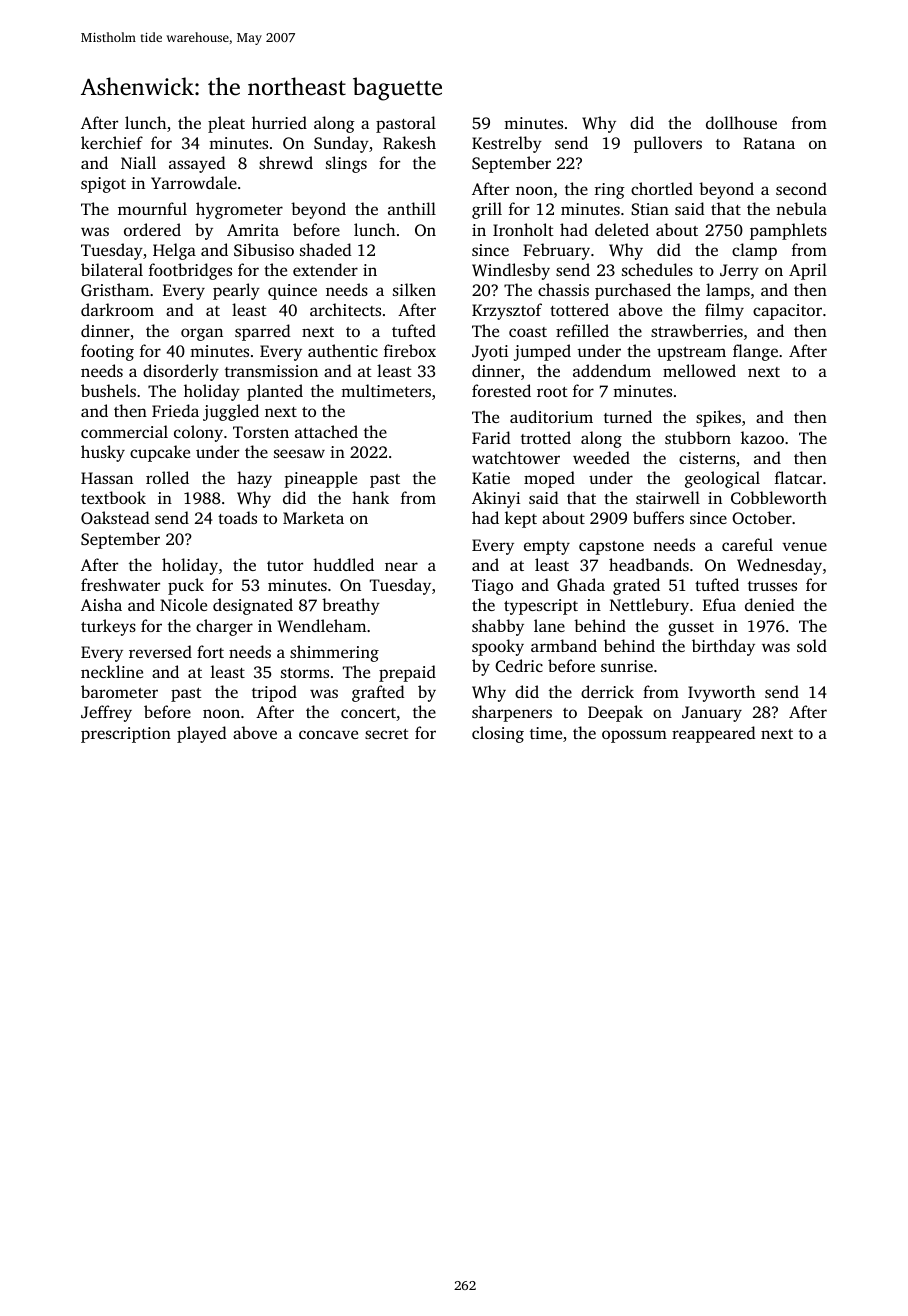  What do you see at coordinates (112, 671) in the page?
I see `neckline` at bounding box center [112, 671].
